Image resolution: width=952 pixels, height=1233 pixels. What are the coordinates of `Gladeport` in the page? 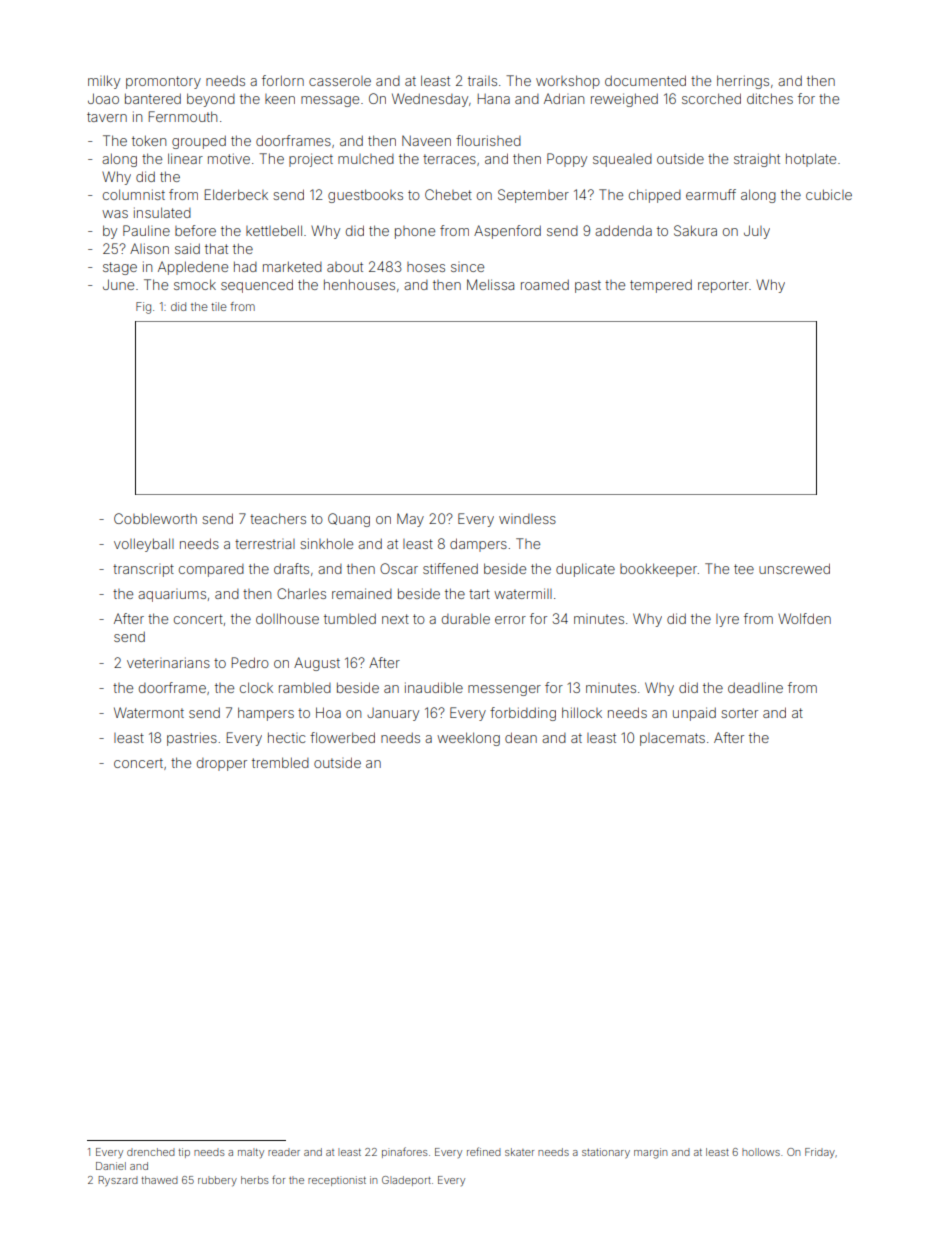 It's located at (406, 1181).
